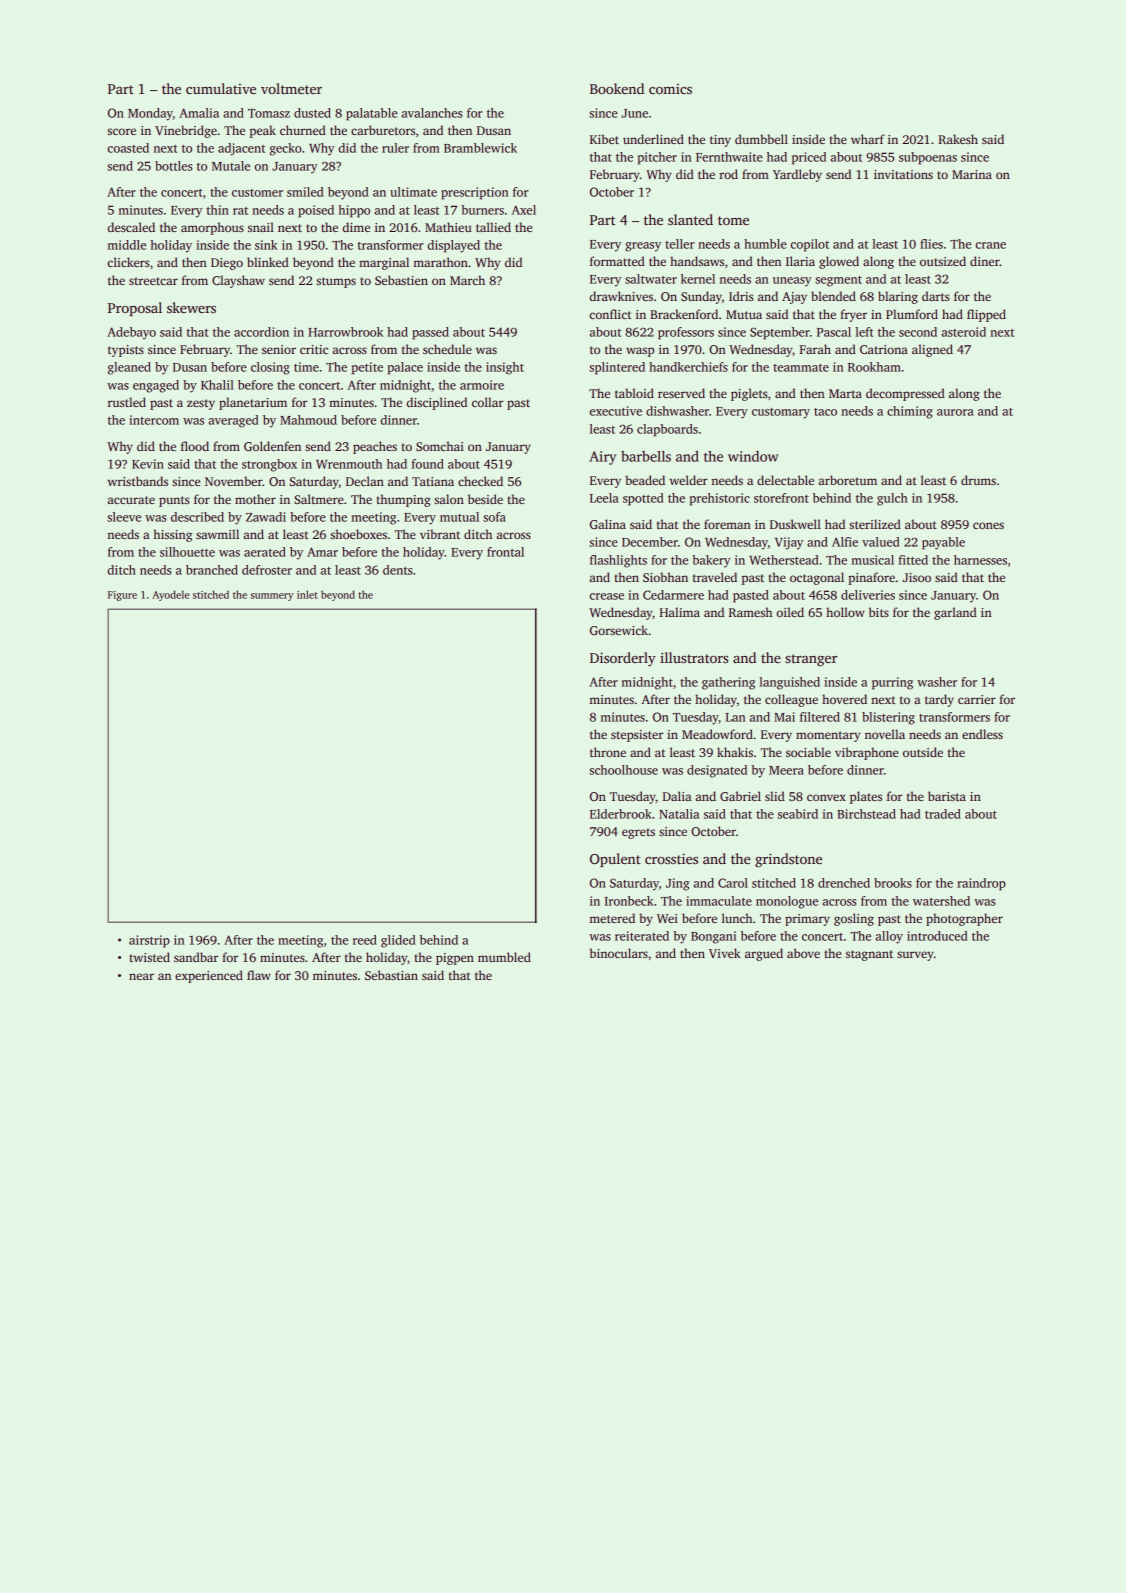 The image size is (1126, 1593). Describe the element at coordinates (308, 420) in the image. I see `Mahmoud` at that location.
